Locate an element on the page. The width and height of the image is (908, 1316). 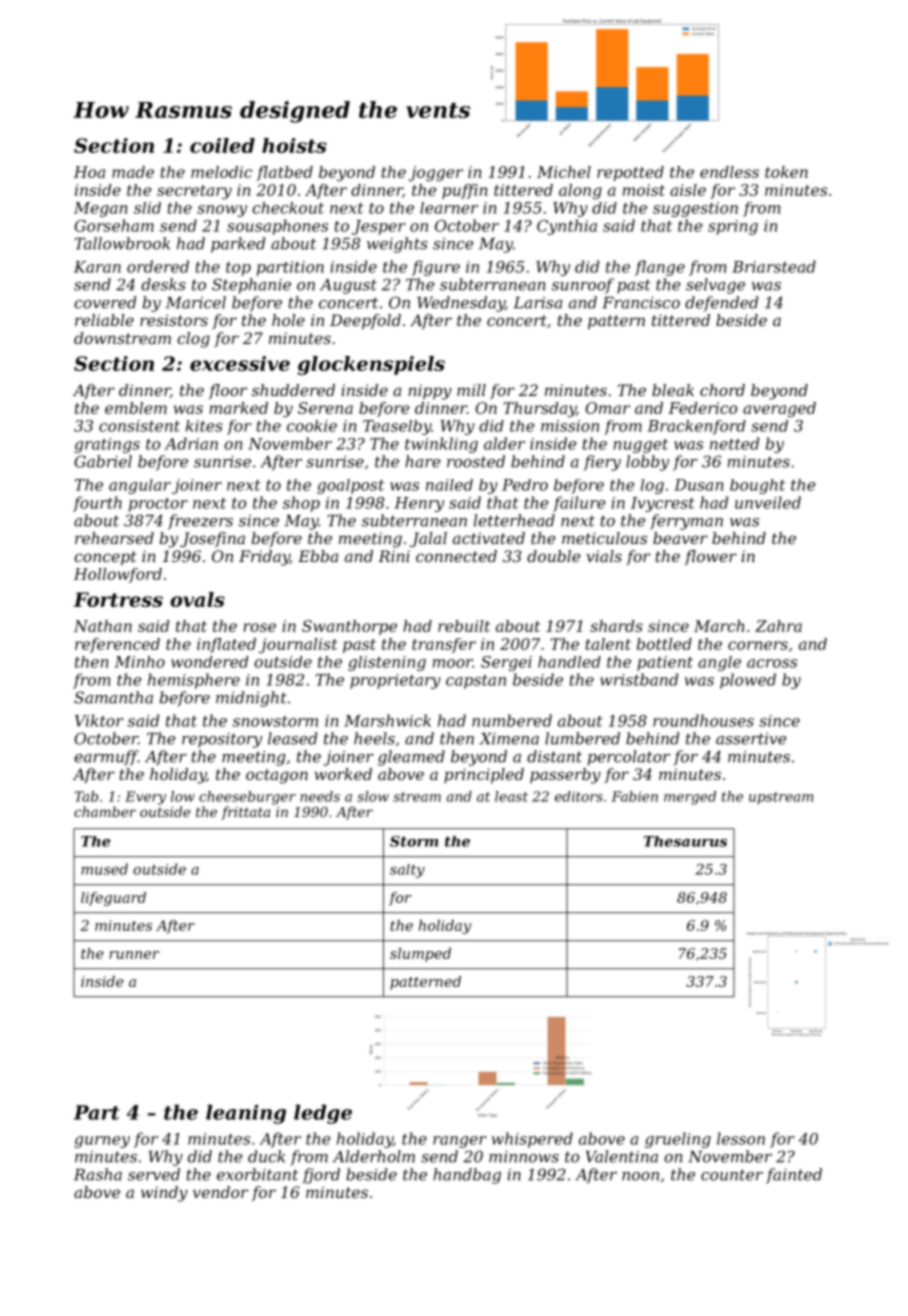
Fabien is located at coordinates (635, 796).
